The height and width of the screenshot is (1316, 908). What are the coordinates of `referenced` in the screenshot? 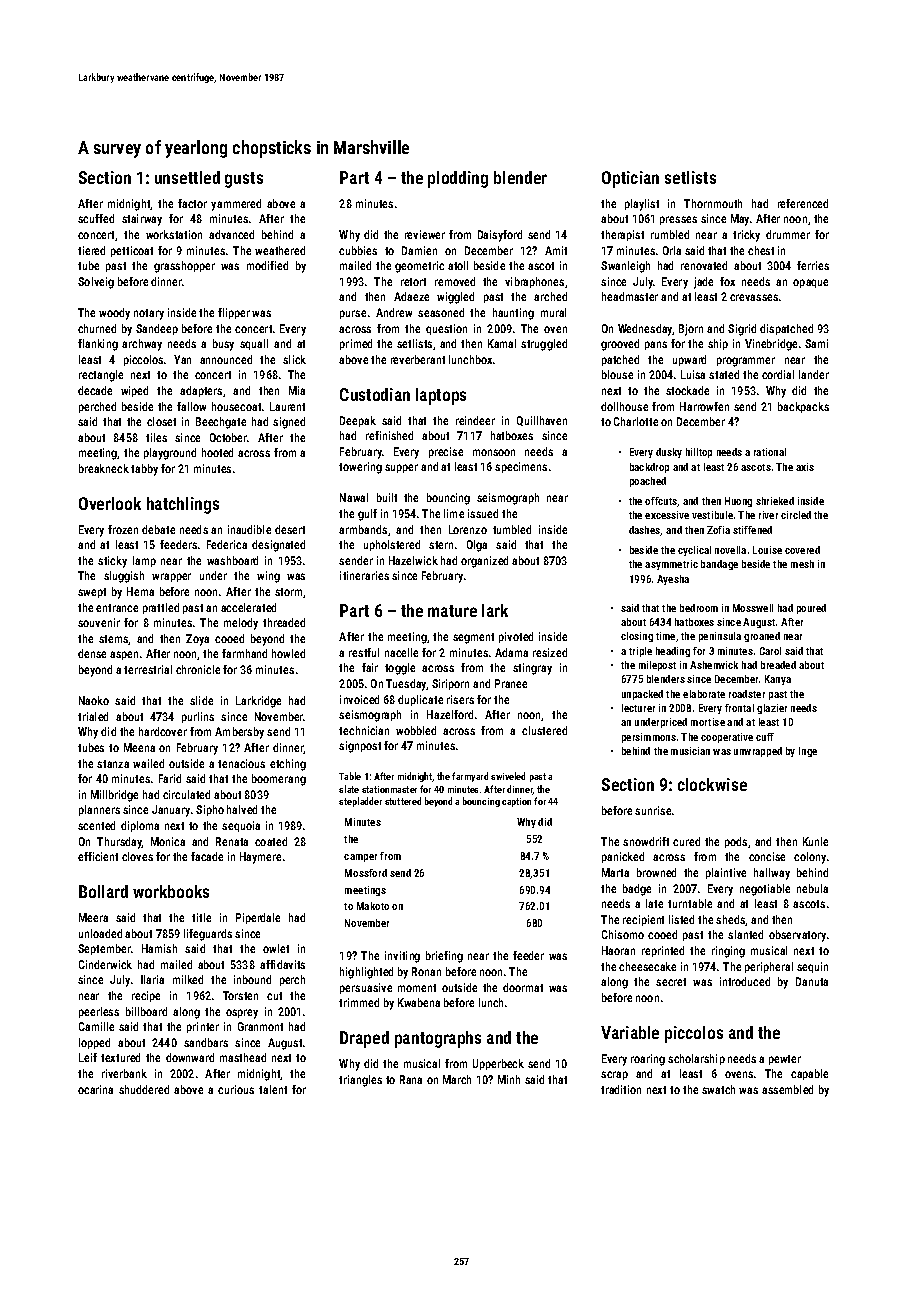 It's located at (803, 203).
